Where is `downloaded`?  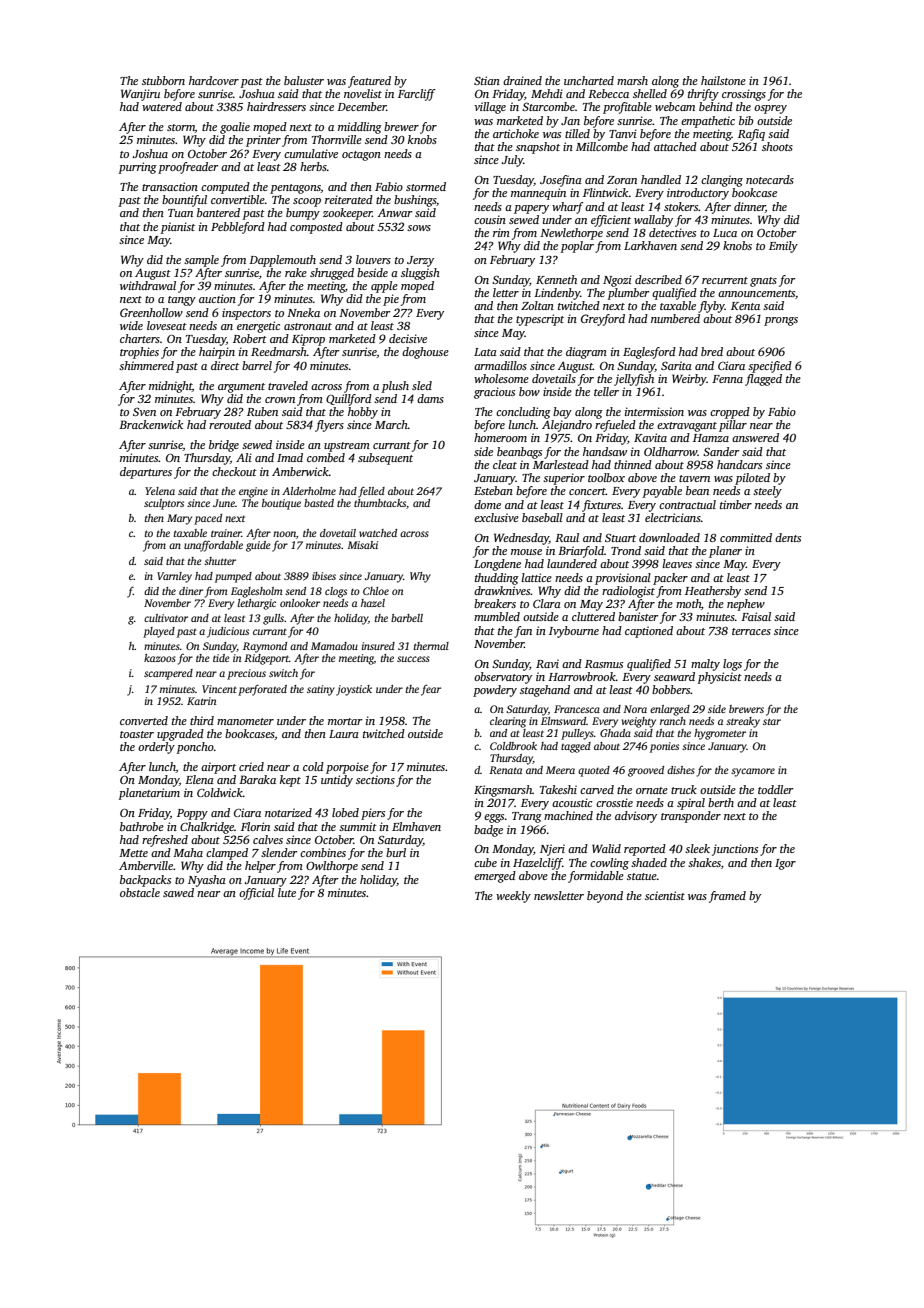 downloaded is located at coordinates (669, 537).
